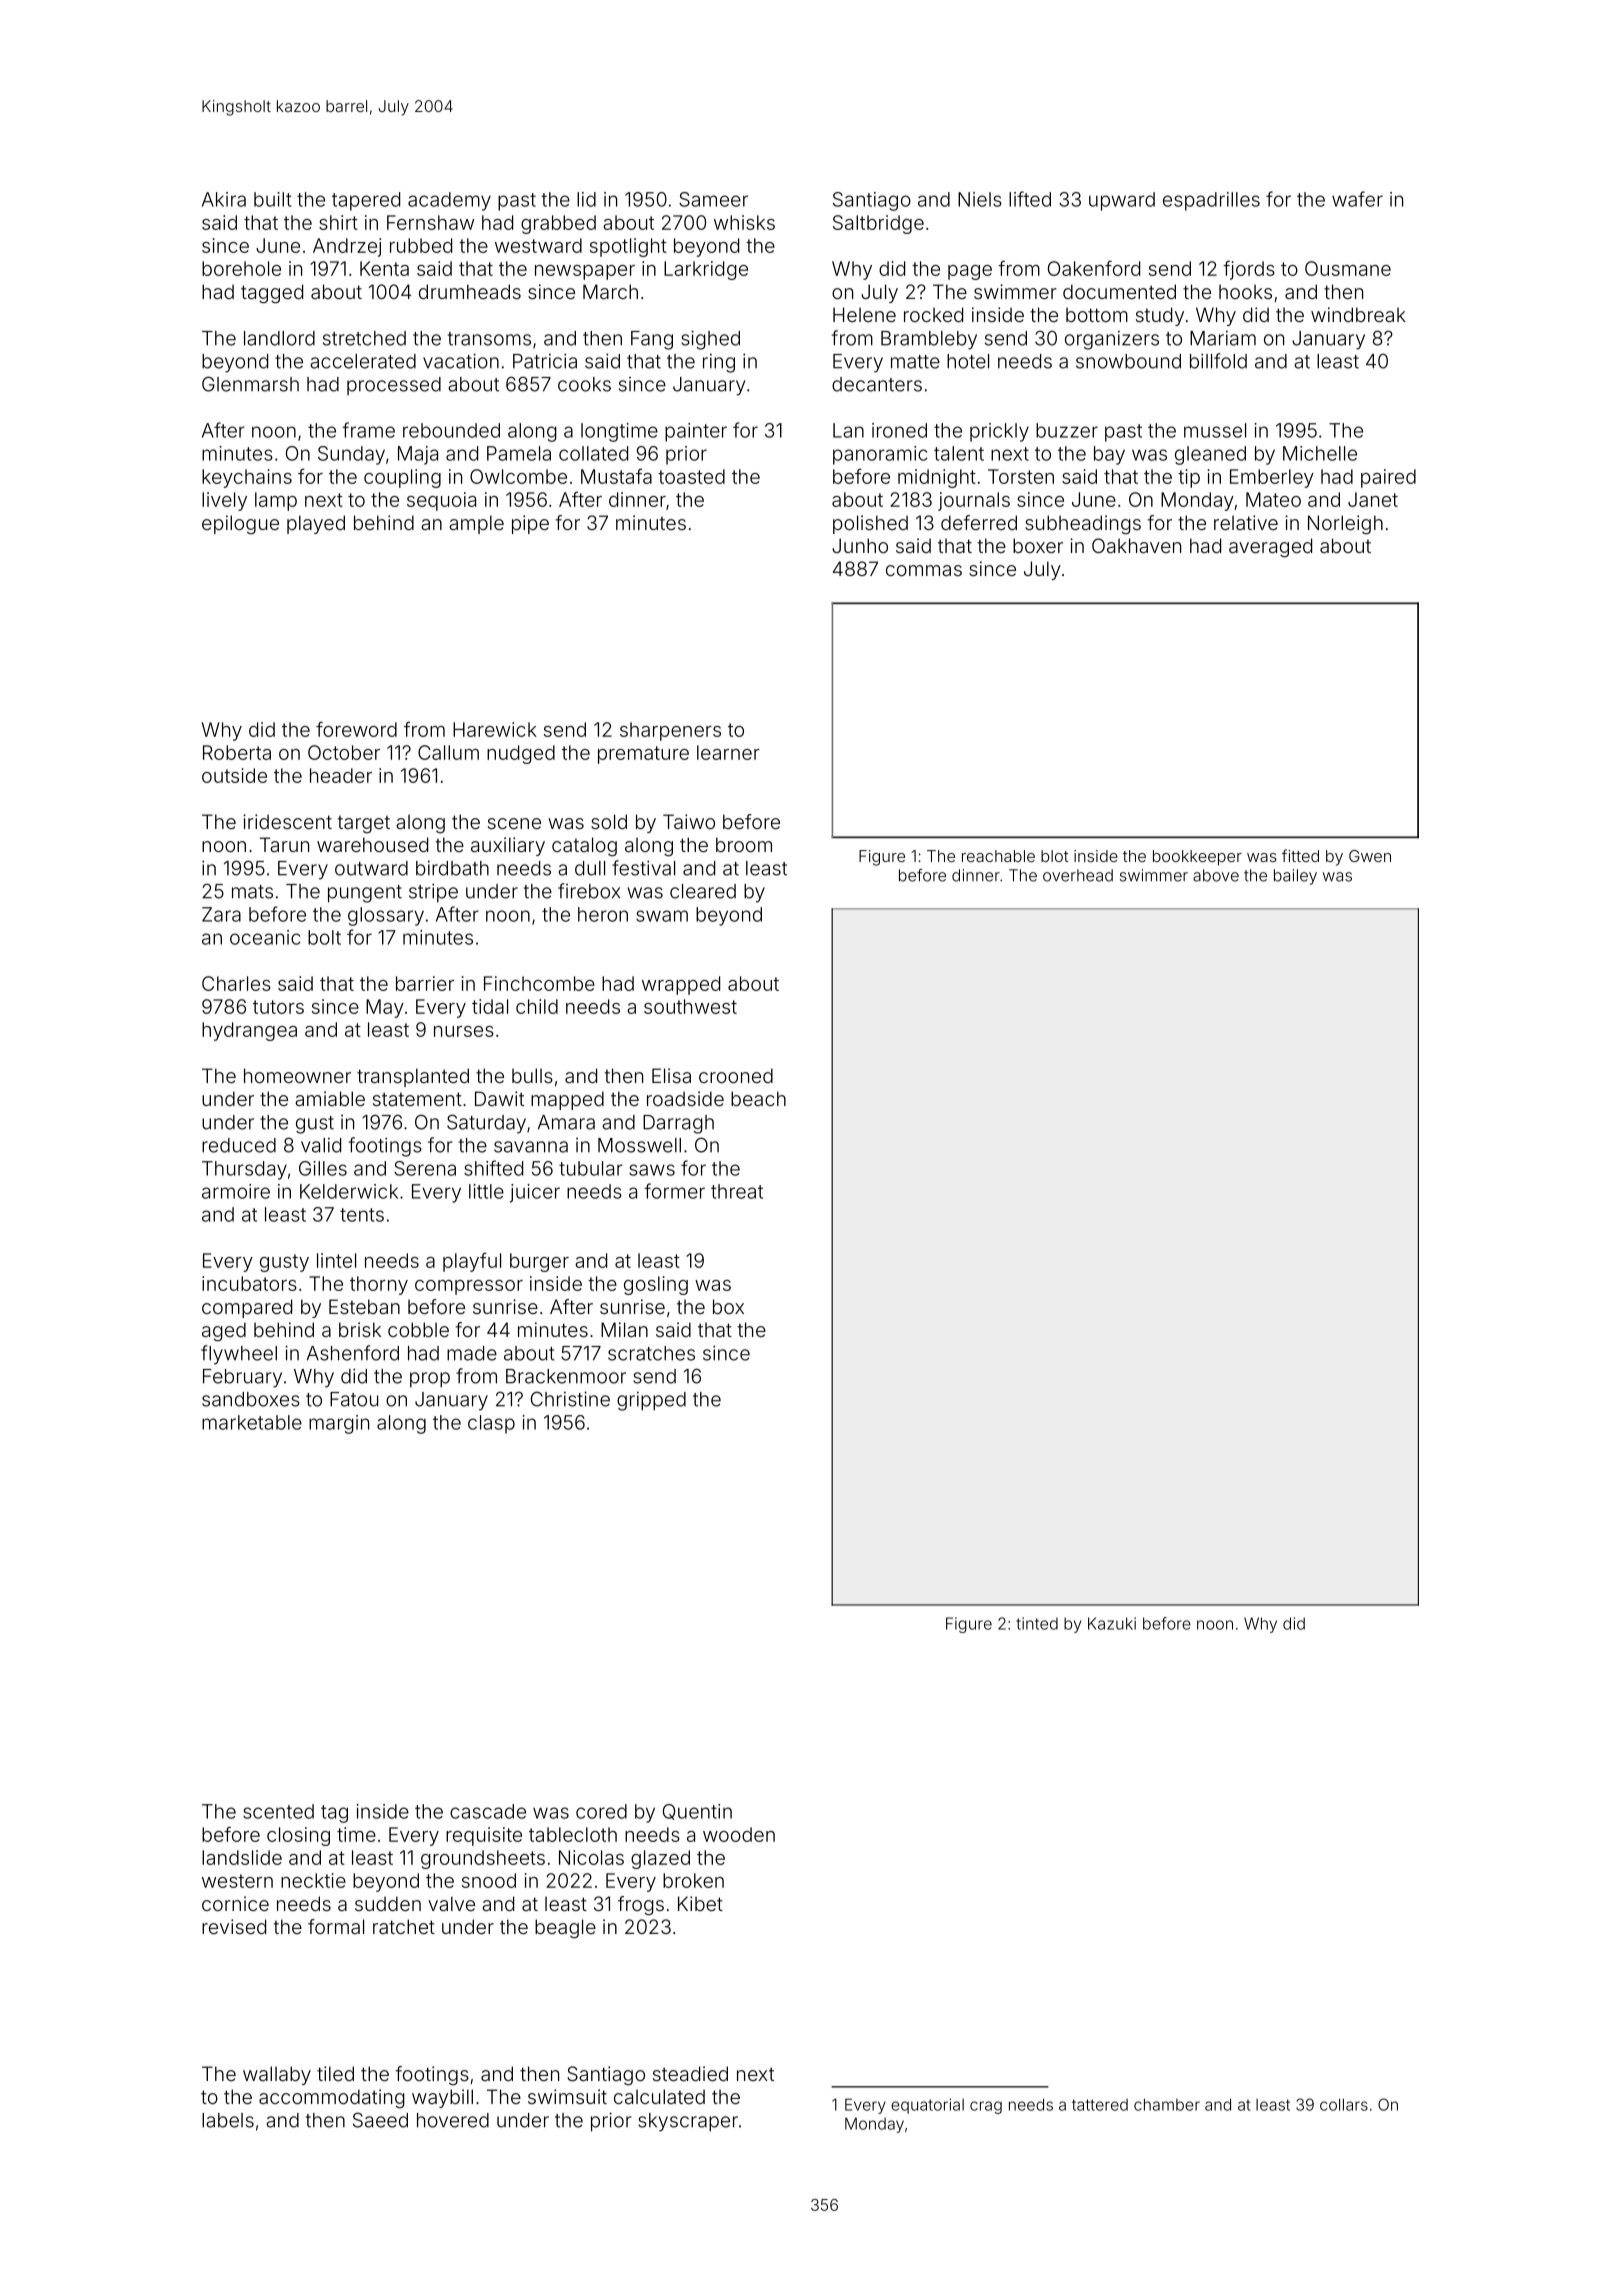  Describe the element at coordinates (593, 453) in the document. I see `collated` at that location.
